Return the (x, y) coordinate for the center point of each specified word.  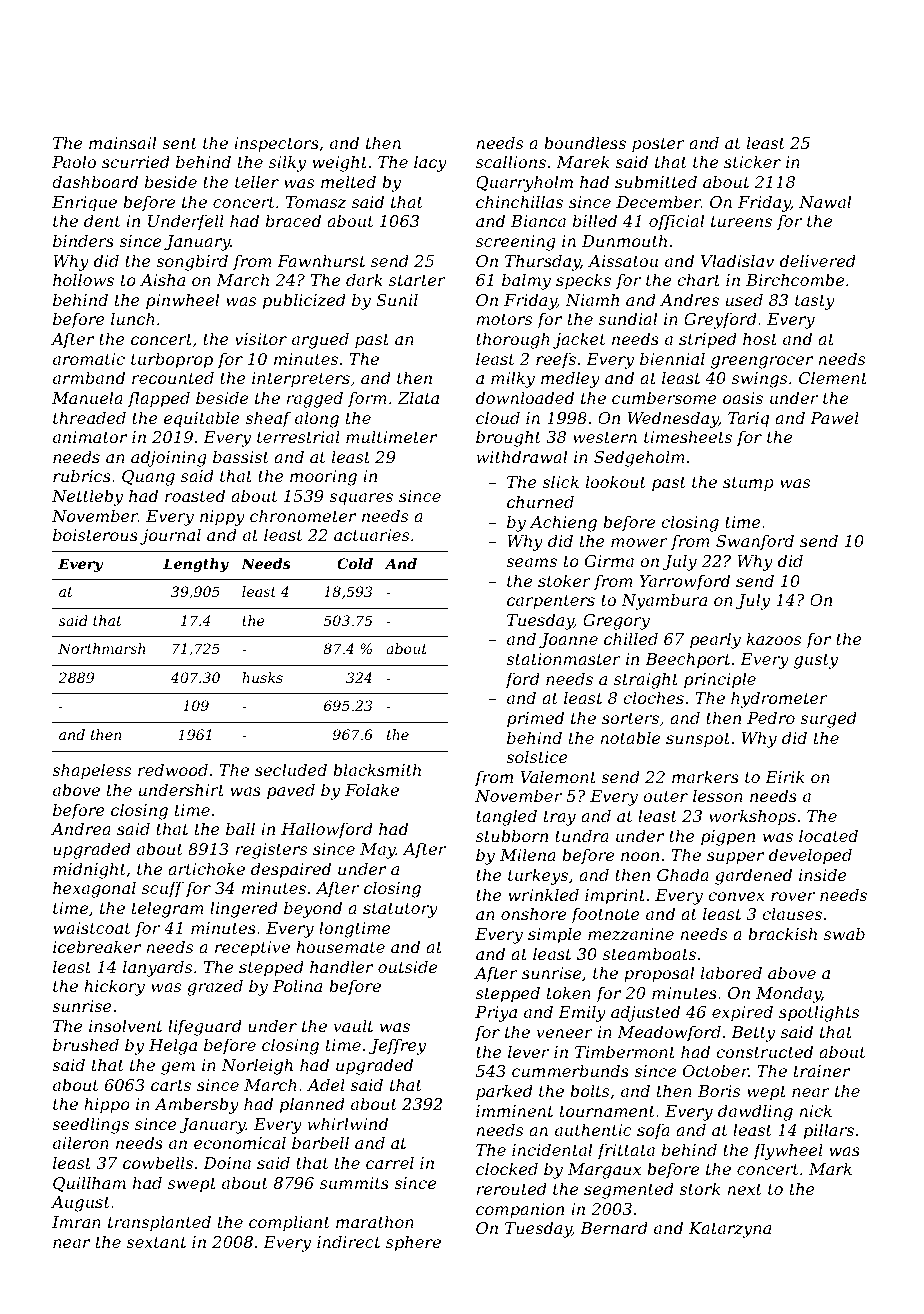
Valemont (558, 776)
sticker (752, 161)
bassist (241, 456)
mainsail (122, 142)
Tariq (748, 420)
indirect (348, 1241)
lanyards (157, 968)
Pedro (771, 717)
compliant (289, 1223)
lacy (430, 163)
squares (361, 499)
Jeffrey (397, 1046)
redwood (173, 769)
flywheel (788, 1151)
